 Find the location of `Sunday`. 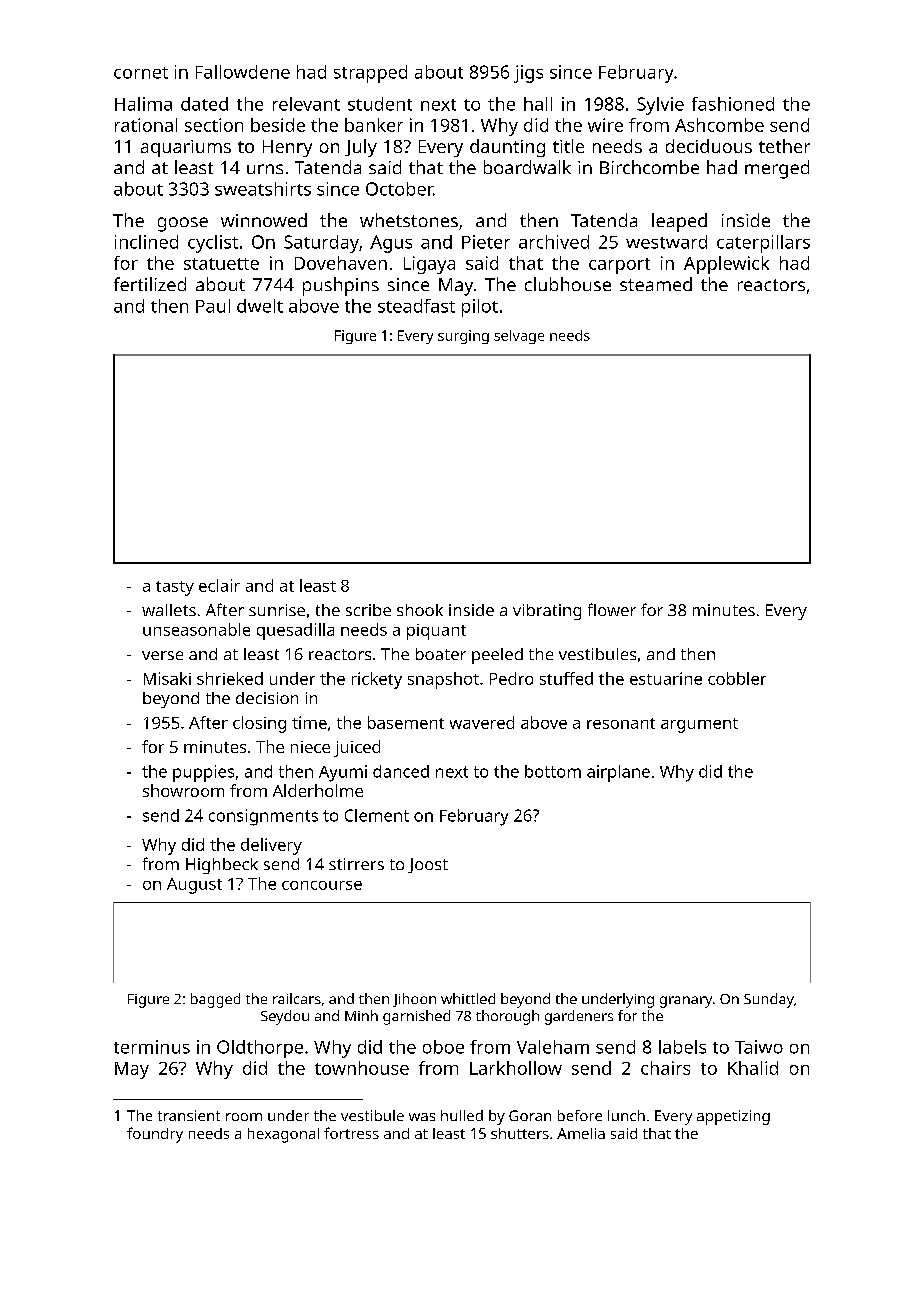

Sunday is located at coordinates (769, 1000).
